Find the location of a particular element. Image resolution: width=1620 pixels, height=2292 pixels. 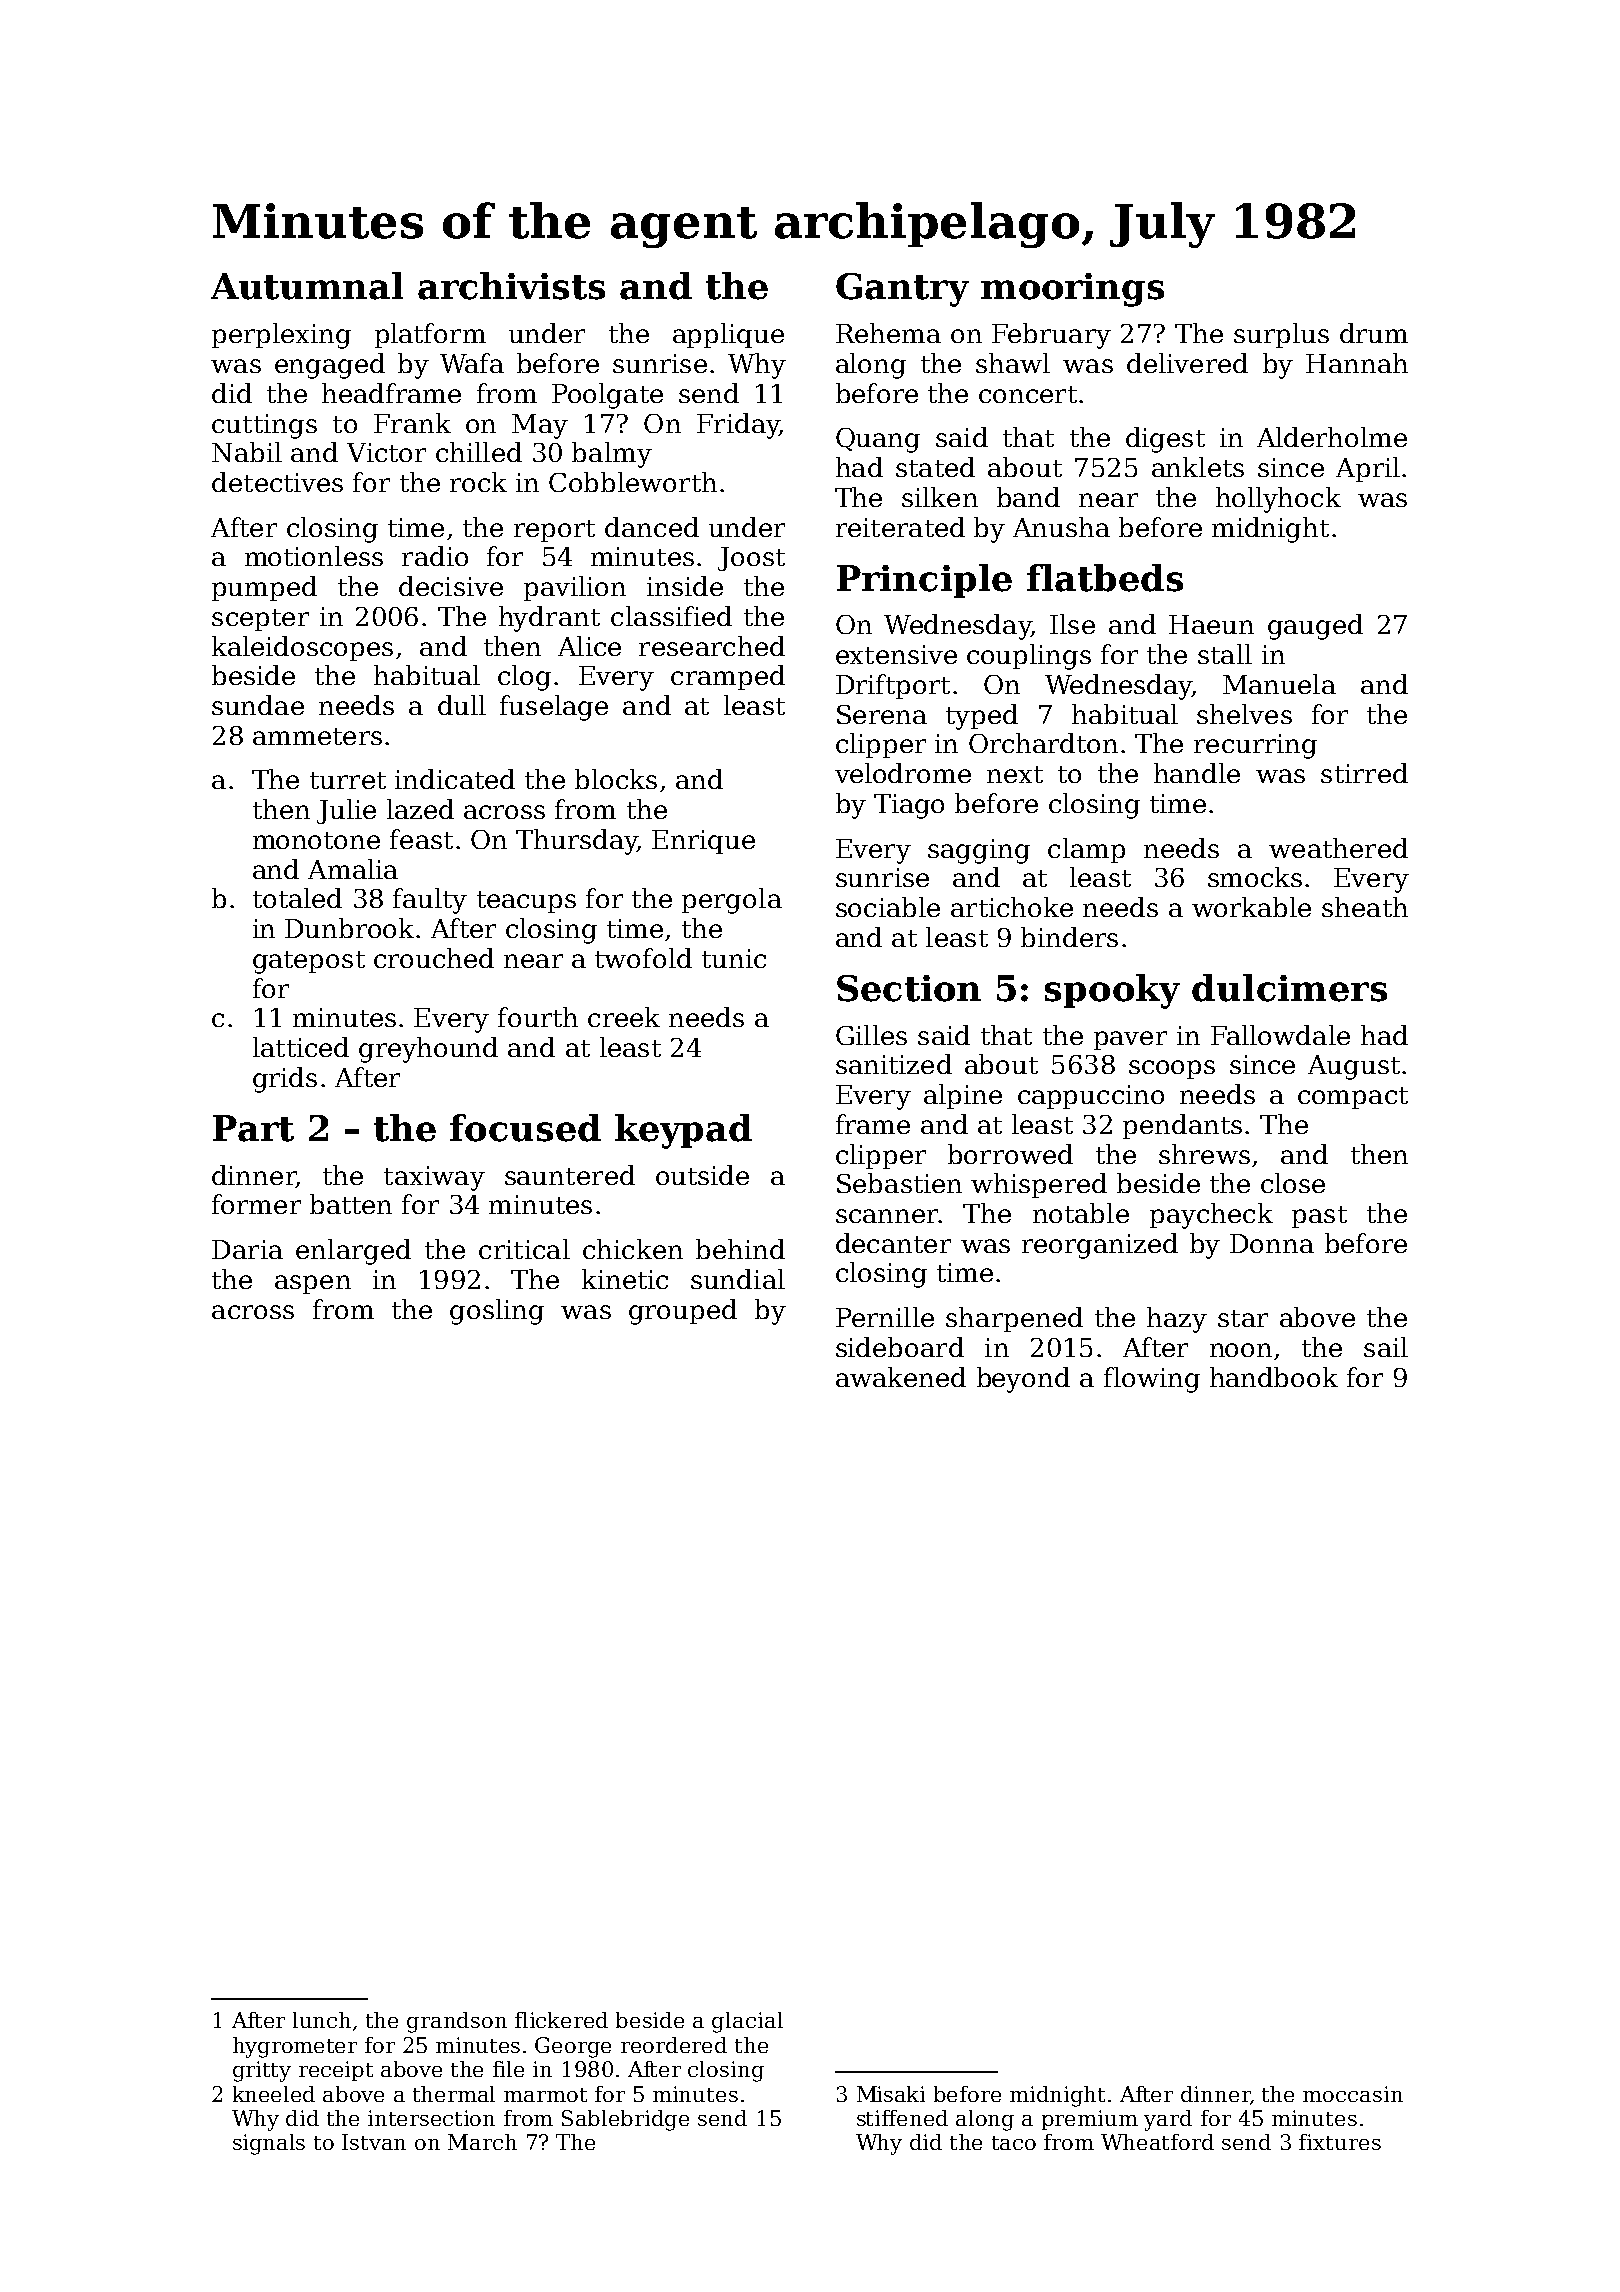

artichoke is located at coordinates (1012, 907).
